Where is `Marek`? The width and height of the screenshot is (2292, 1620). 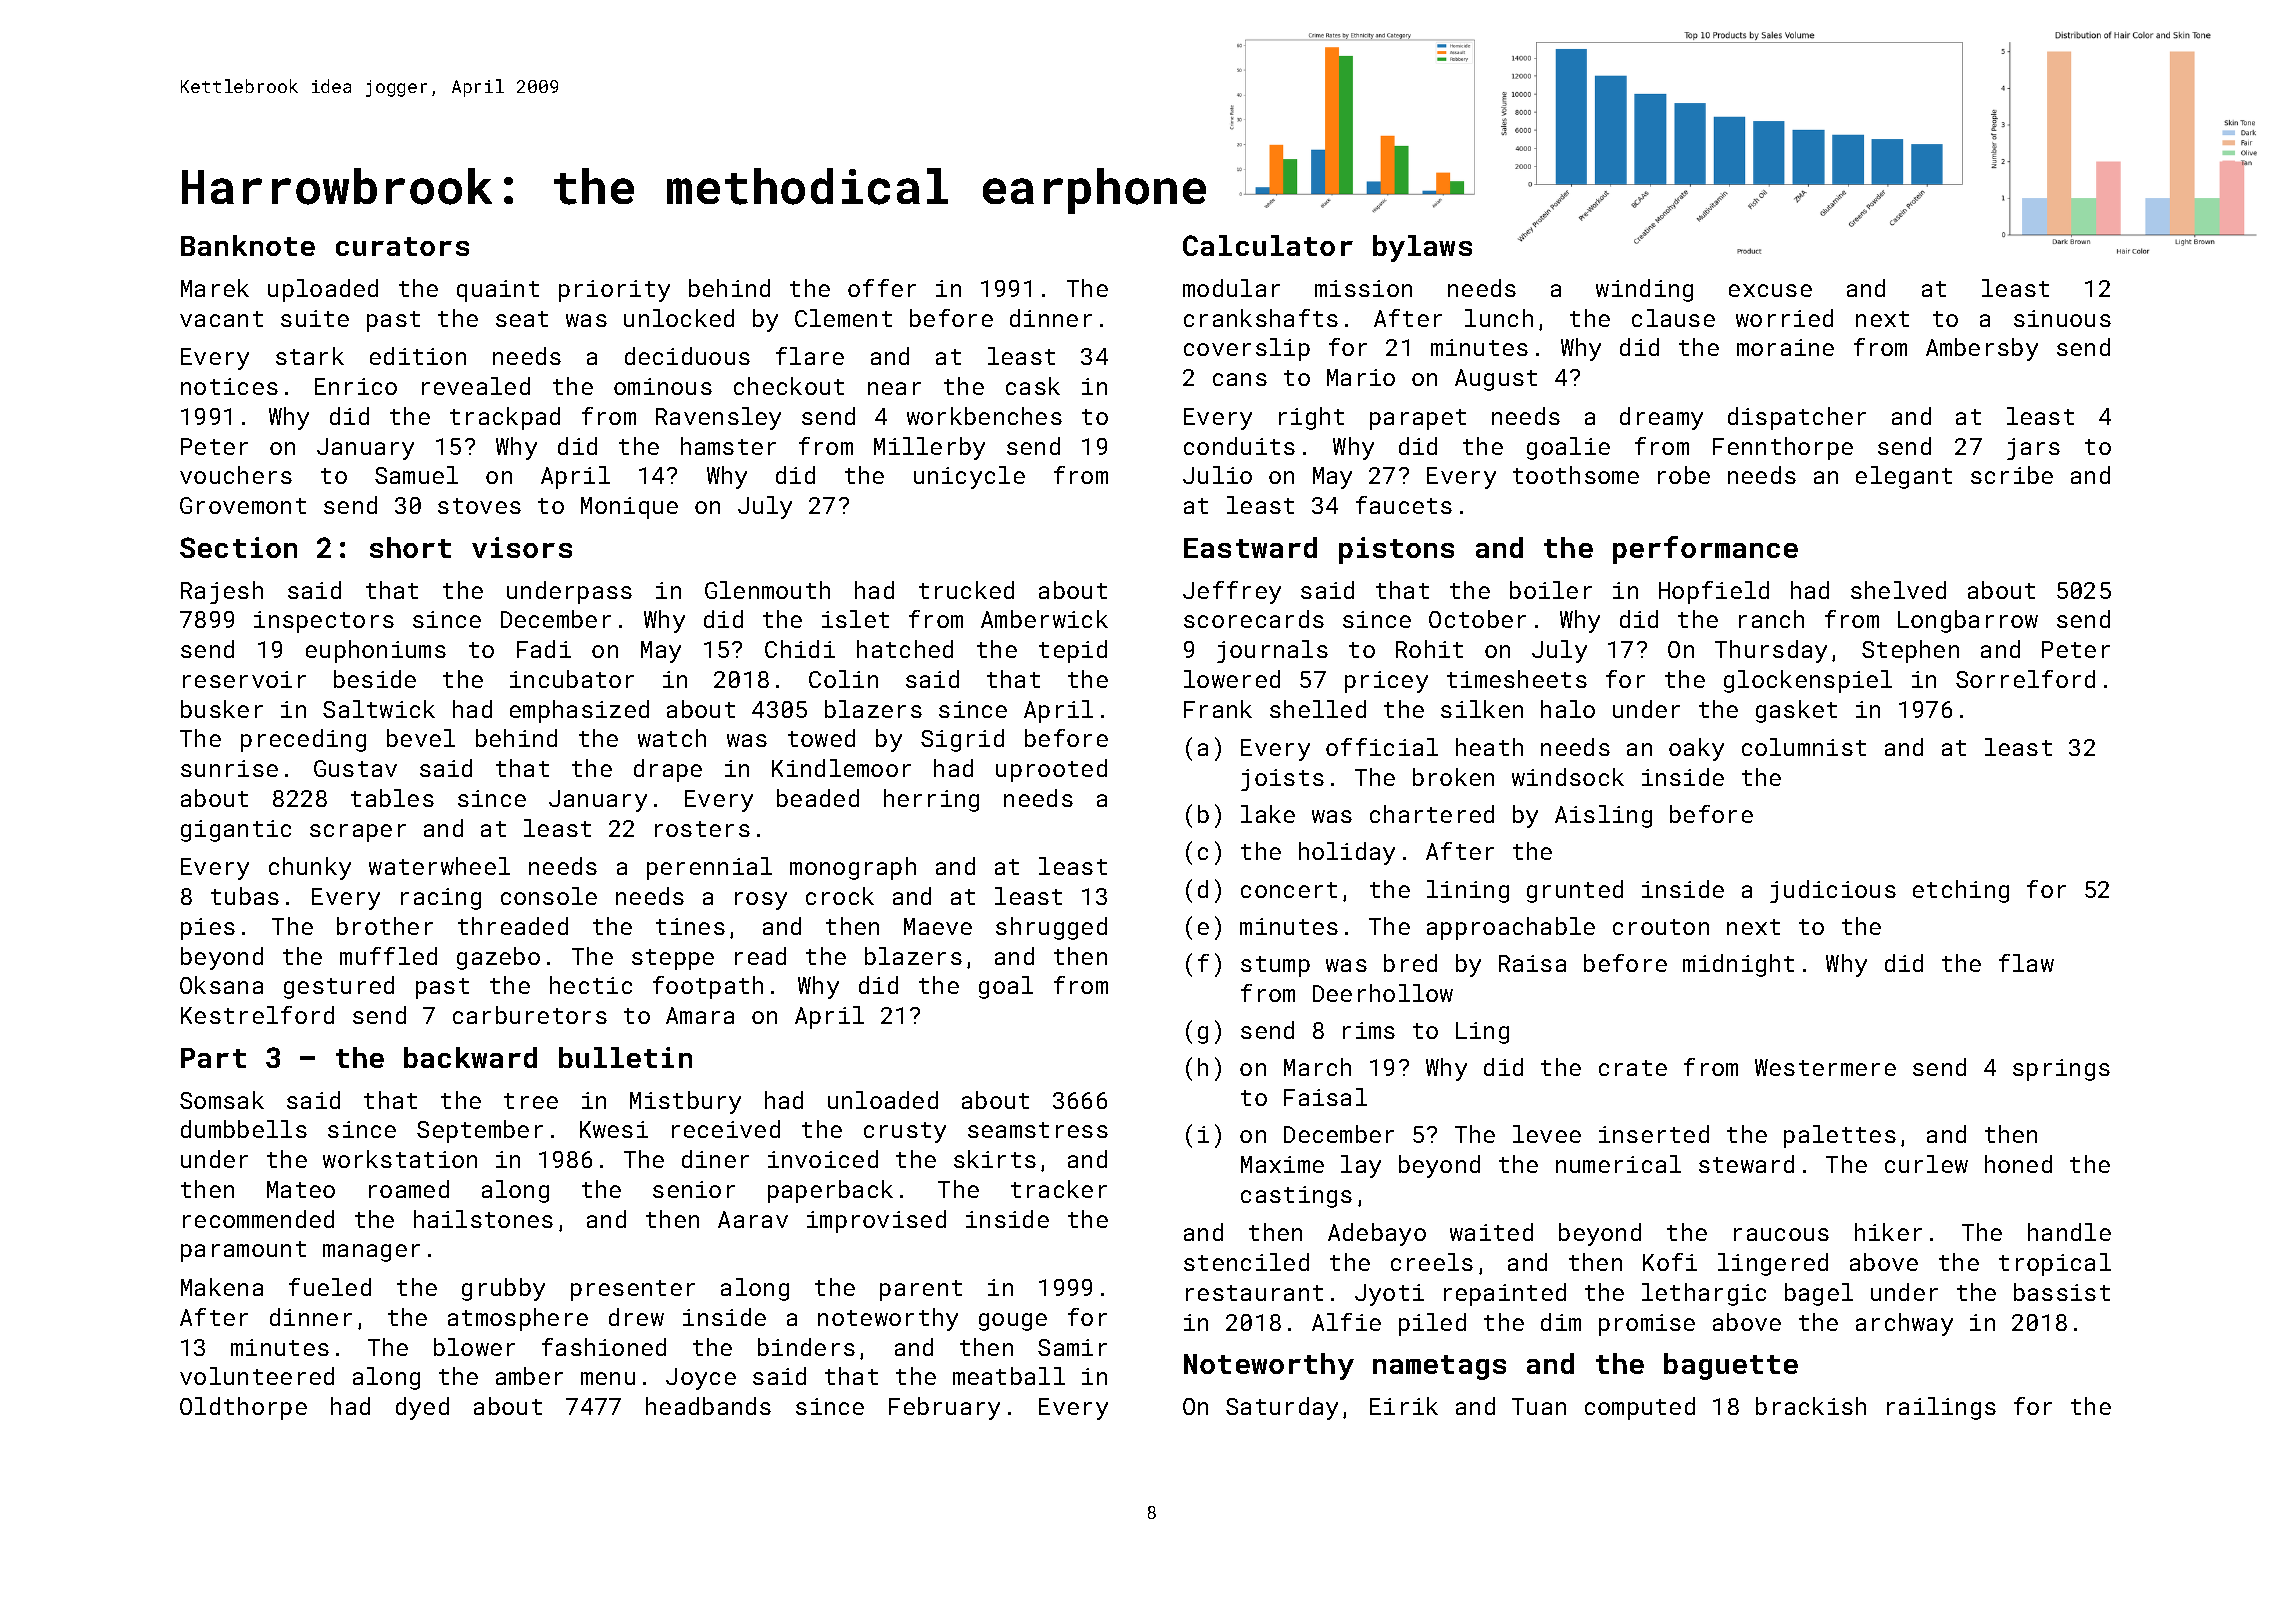
Marek is located at coordinates (215, 288).
